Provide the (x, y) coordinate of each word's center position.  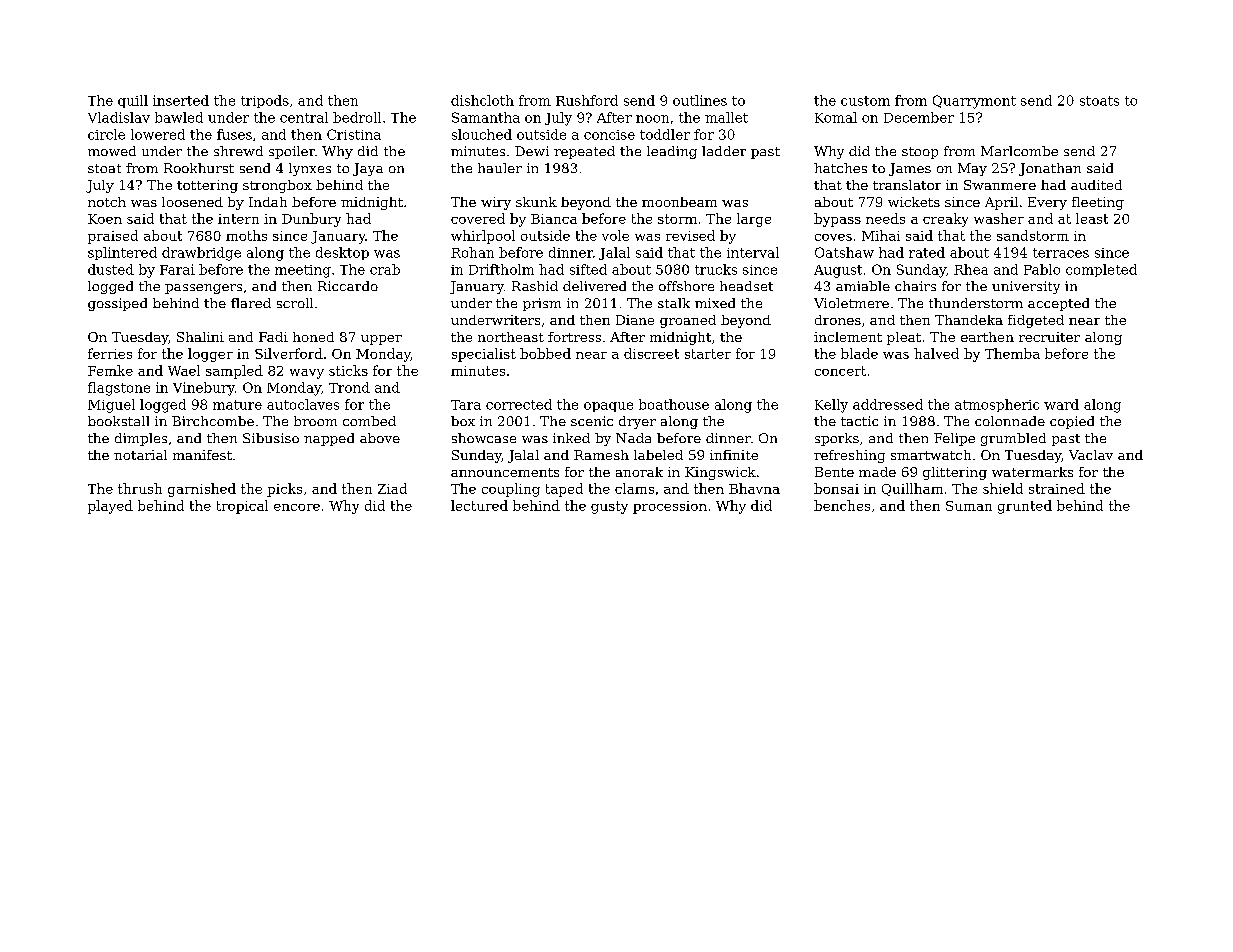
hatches (840, 168)
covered (478, 218)
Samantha (486, 117)
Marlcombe (1019, 151)
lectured (479, 505)
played (110, 507)
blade (859, 353)
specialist (484, 355)
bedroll (357, 117)
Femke (110, 370)
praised (113, 237)
